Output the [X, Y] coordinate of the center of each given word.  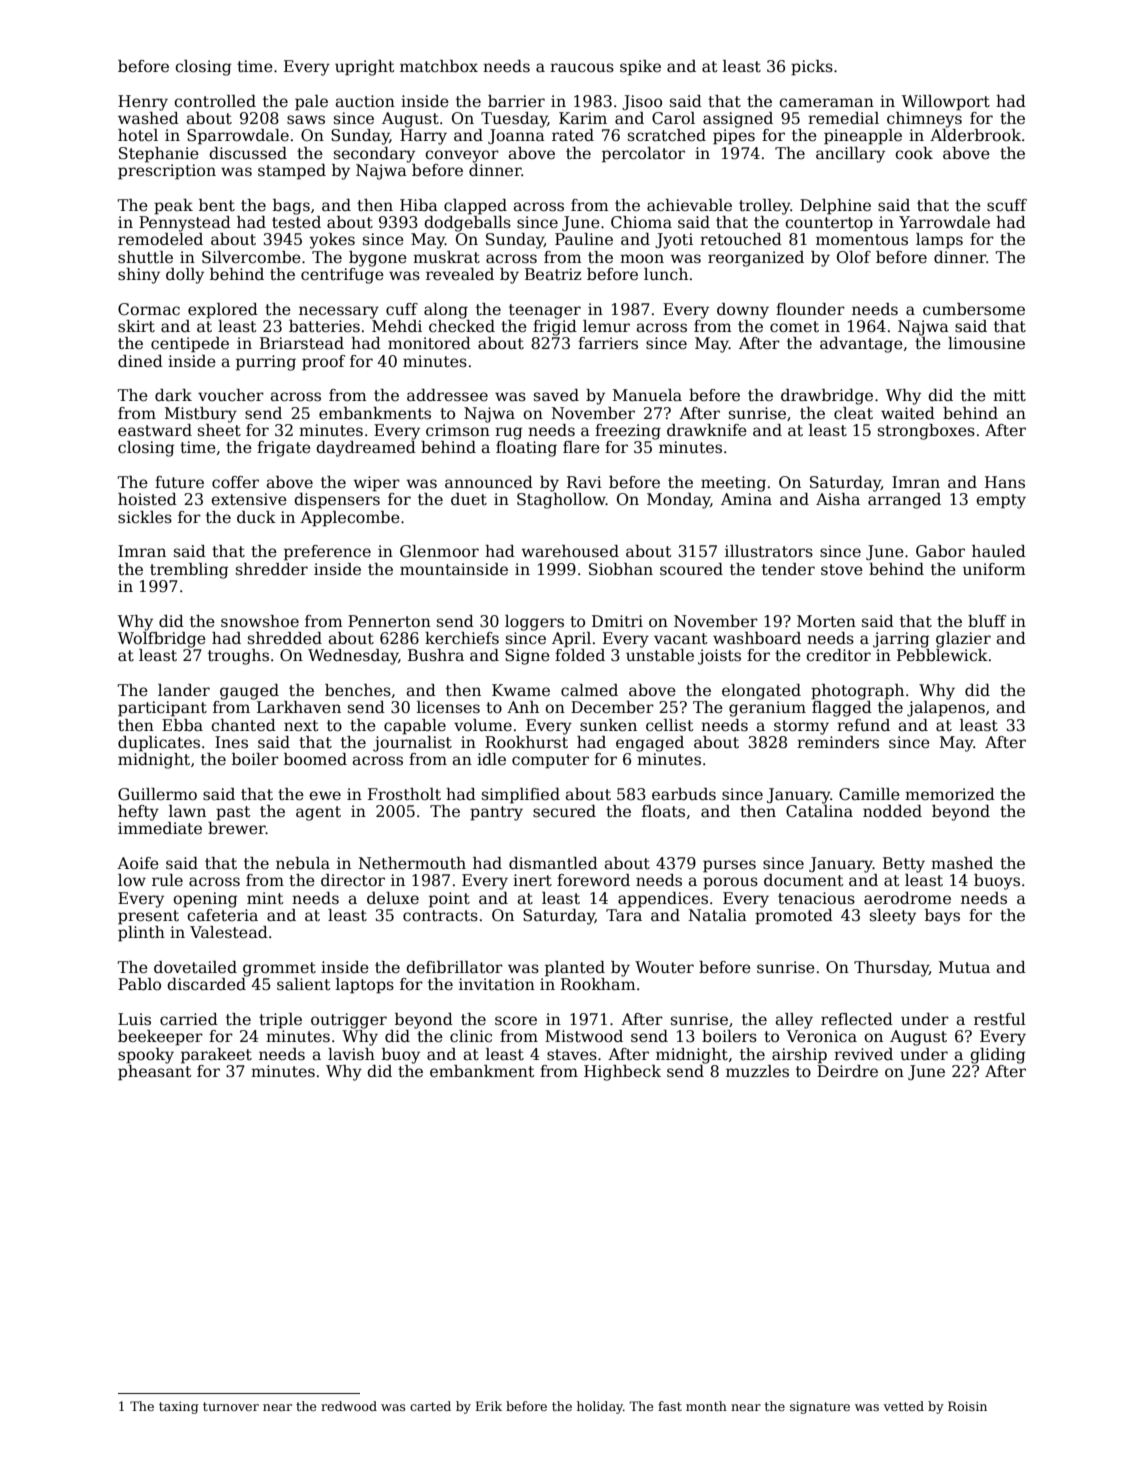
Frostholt [404, 794]
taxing [179, 1408]
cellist [670, 725]
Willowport [946, 103]
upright [365, 68]
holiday [600, 1407]
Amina [746, 499]
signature [820, 1408]
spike [640, 68]
